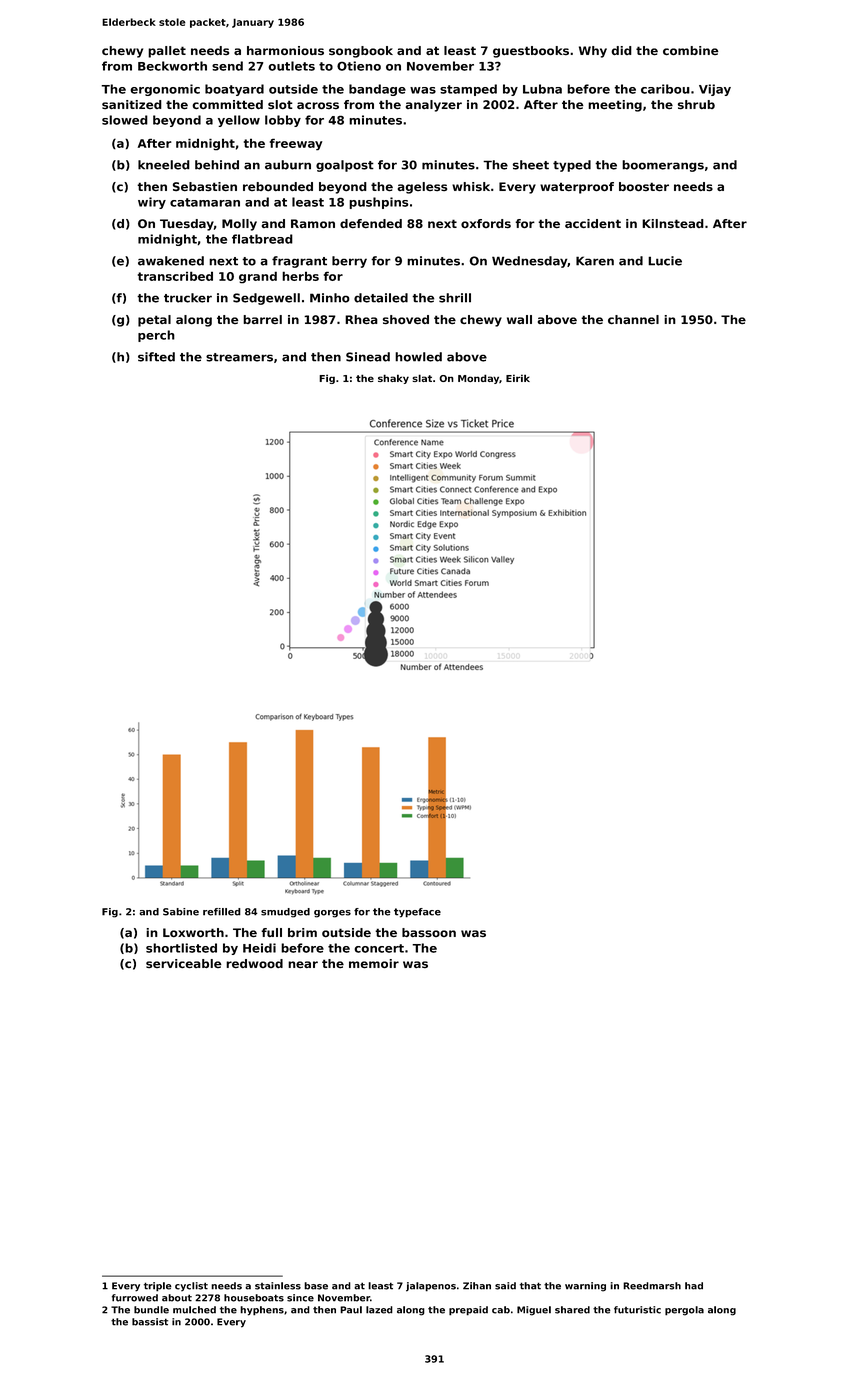 This page has height=1400, width=849. What do you see at coordinates (156, 357) in the page?
I see `sifted` at bounding box center [156, 357].
